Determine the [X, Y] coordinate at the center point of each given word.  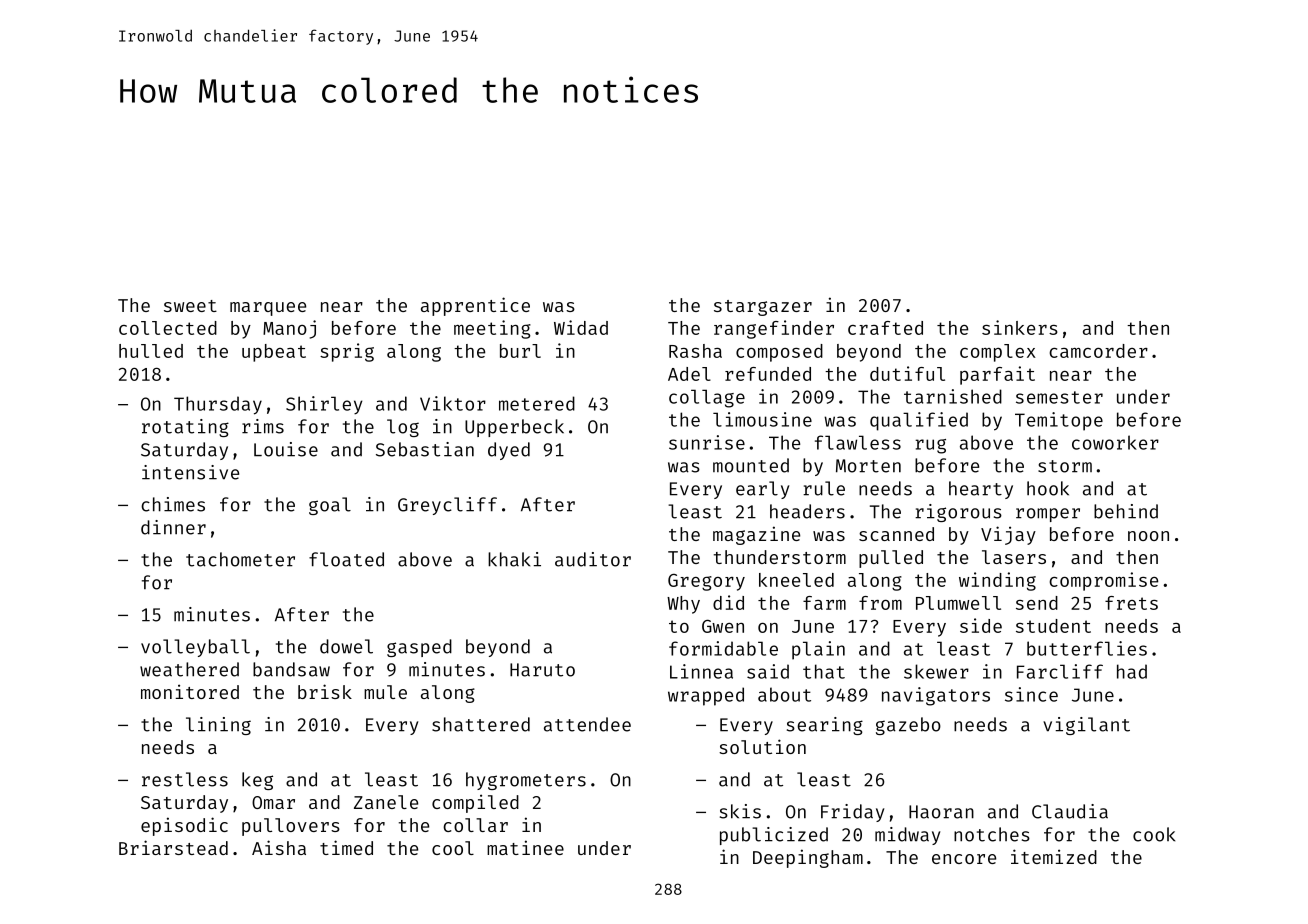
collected [168, 328]
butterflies [1087, 648]
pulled [891, 559]
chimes [173, 504]
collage [707, 398]
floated [346, 559]
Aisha [279, 847]
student [1053, 626]
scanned [896, 534]
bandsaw [291, 669]
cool [453, 848]
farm [824, 603]
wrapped [706, 696]
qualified [919, 421]
